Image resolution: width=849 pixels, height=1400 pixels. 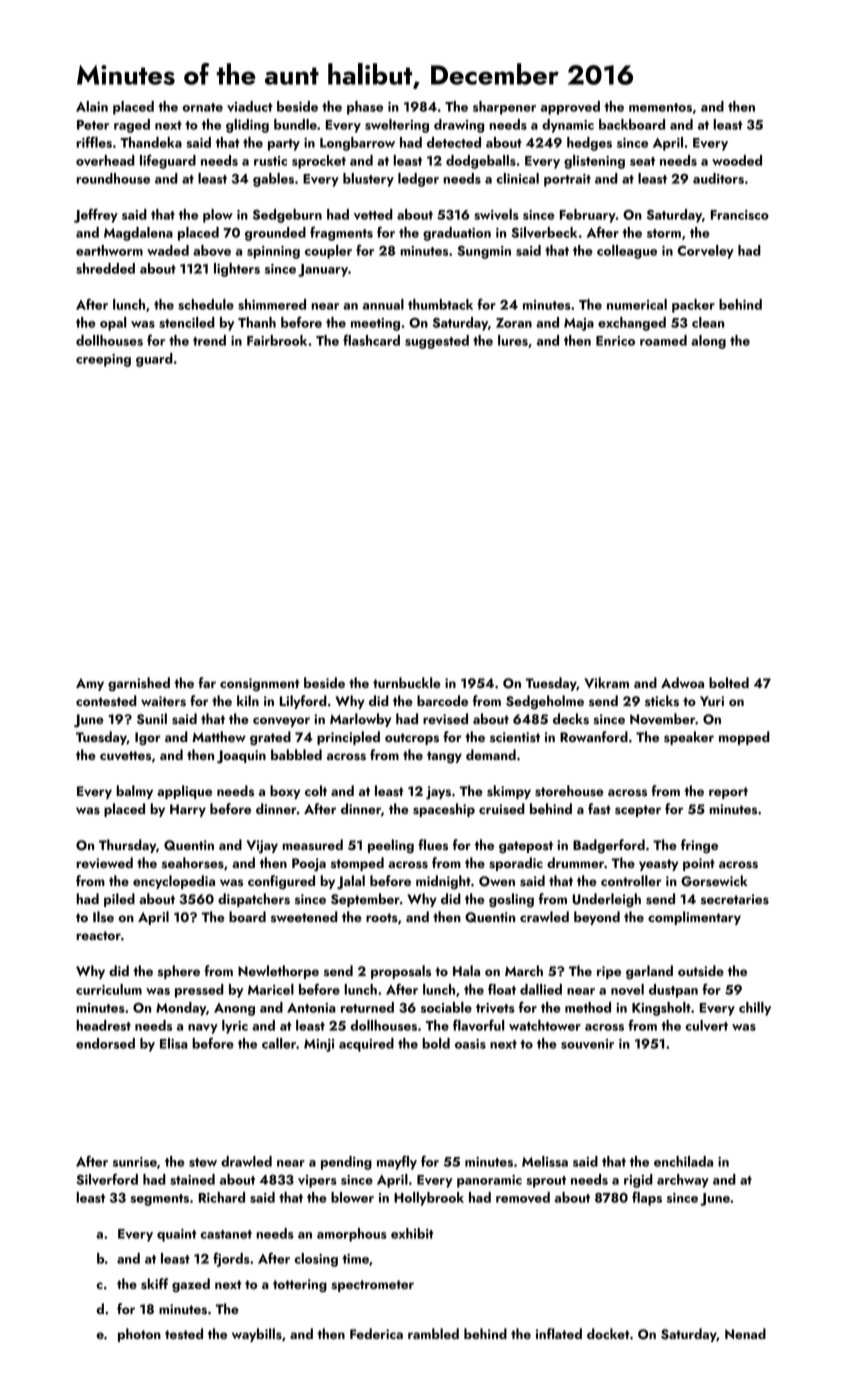 What do you see at coordinates (706, 1025) in the screenshot?
I see `culvert` at bounding box center [706, 1025].
